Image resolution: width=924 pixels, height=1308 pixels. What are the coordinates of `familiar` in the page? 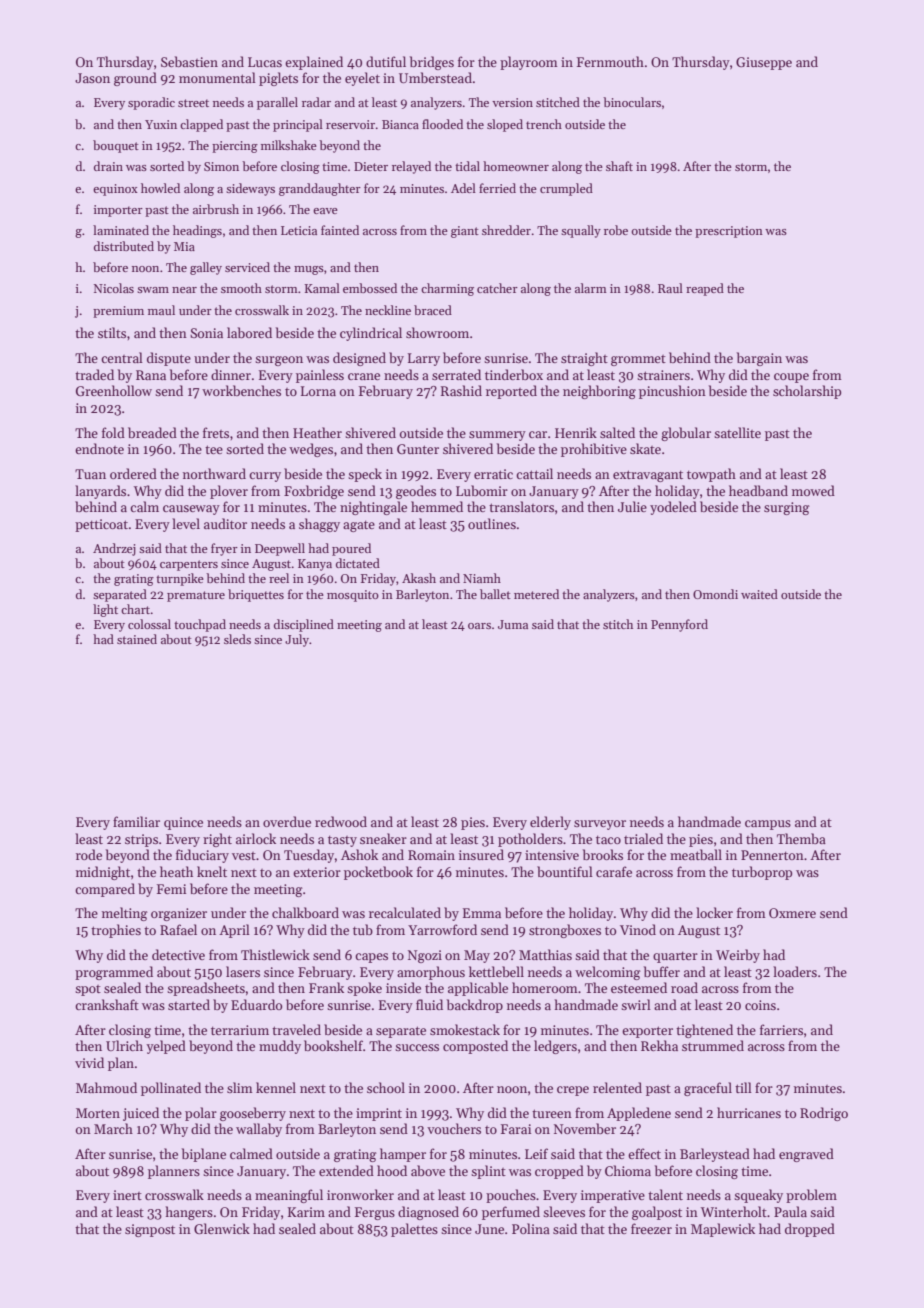 It's located at (136, 821).
